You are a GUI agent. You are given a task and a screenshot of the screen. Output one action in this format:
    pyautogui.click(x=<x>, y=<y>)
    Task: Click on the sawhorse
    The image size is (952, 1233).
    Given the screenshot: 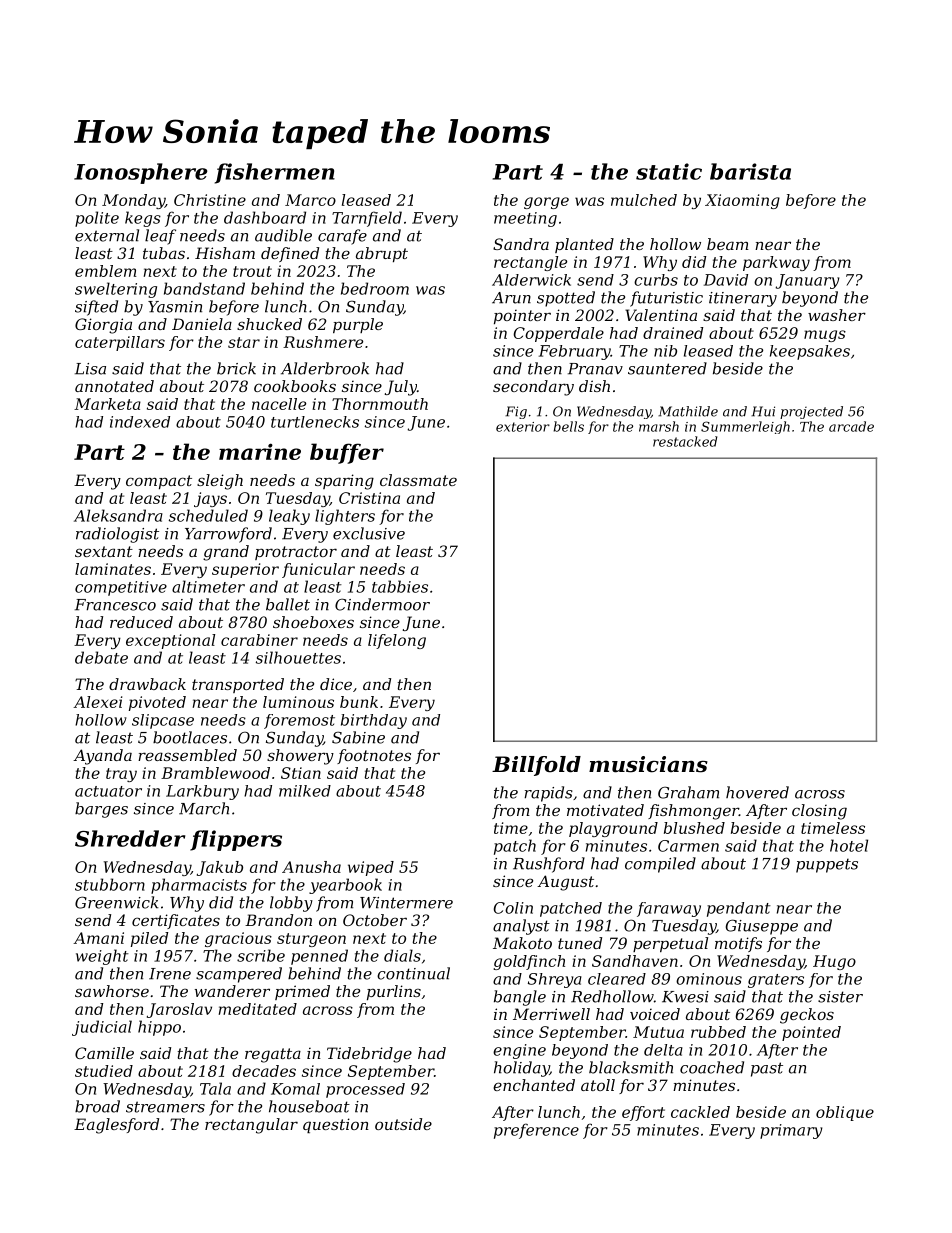 What is the action you would take?
    pyautogui.click(x=112, y=991)
